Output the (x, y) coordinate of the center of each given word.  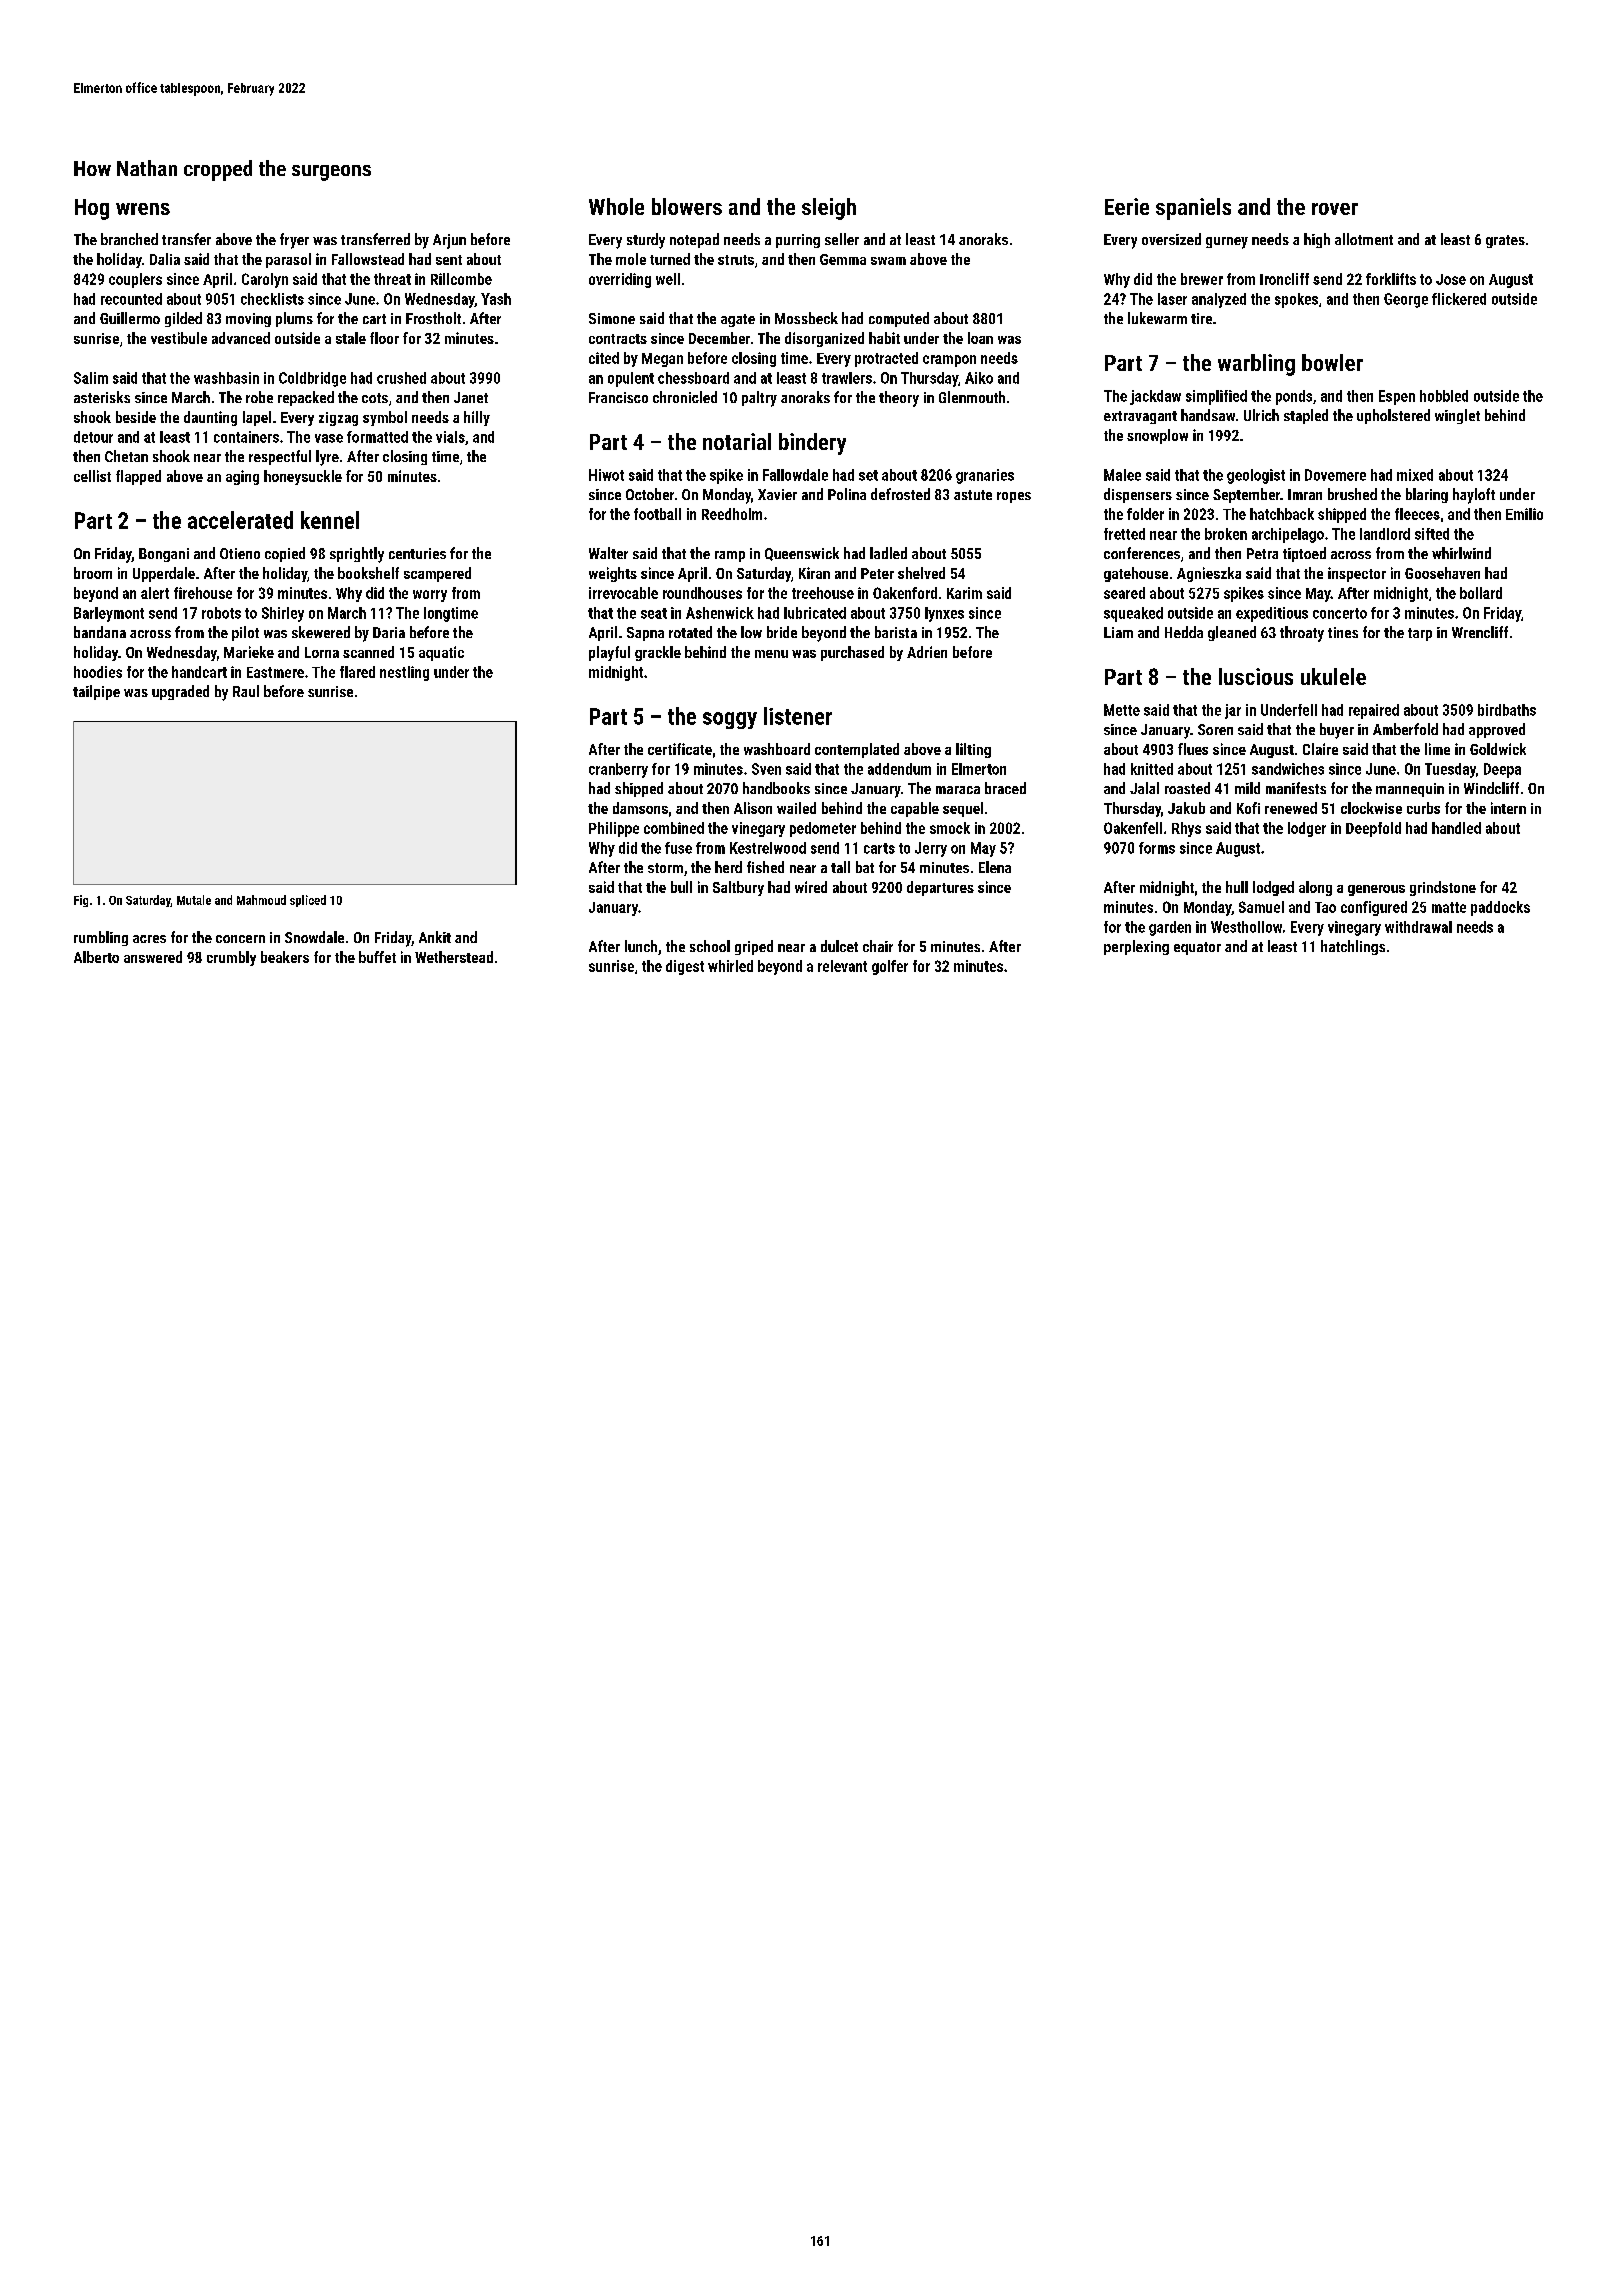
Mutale (194, 900)
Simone (612, 318)
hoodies (98, 672)
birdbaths (1507, 710)
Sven (766, 769)
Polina (847, 494)
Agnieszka (1209, 574)
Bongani (164, 555)
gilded (183, 319)
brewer (1202, 279)
